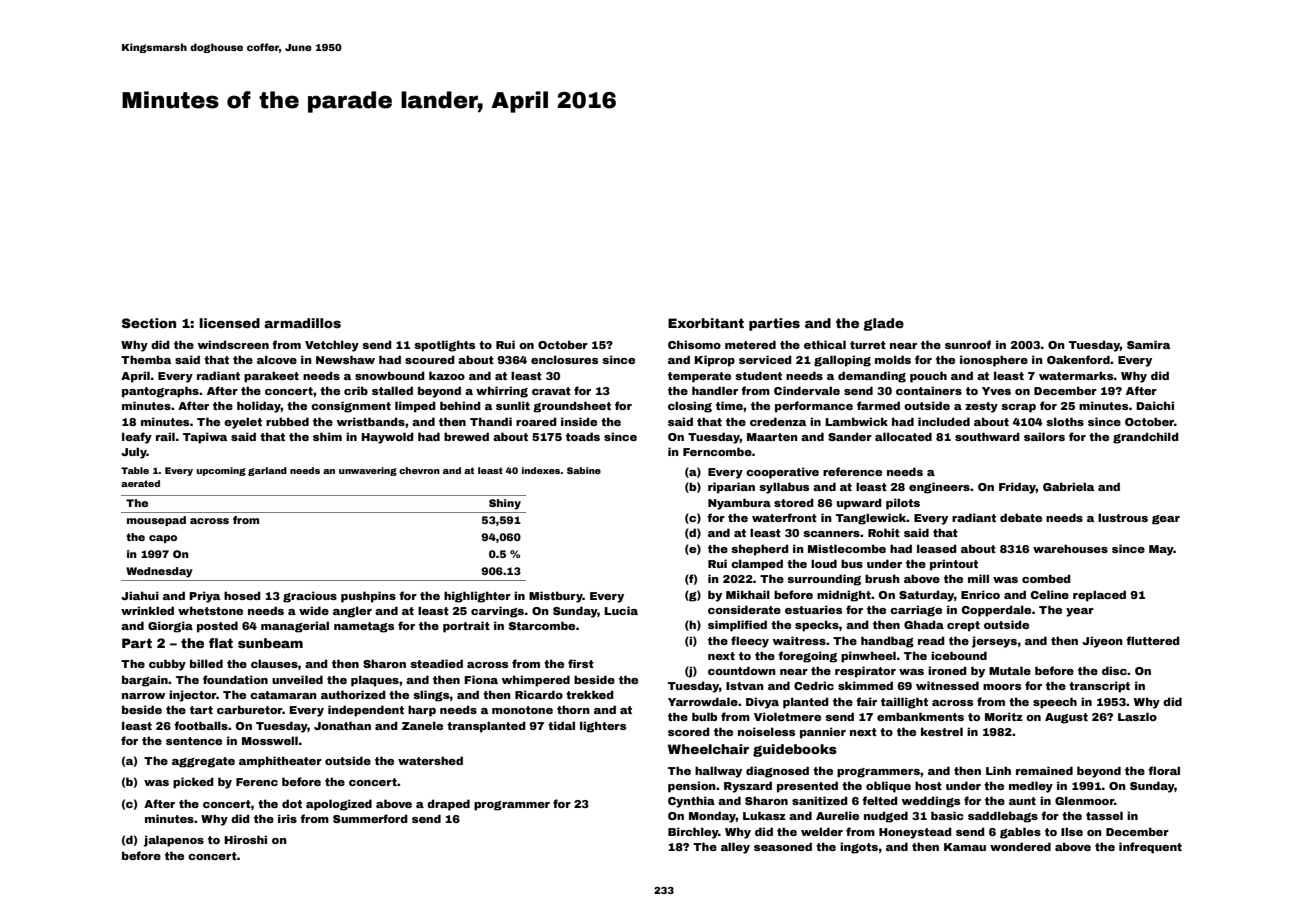 Image resolution: width=1308 pixels, height=924 pixels. I want to click on pantographs, so click(160, 392).
